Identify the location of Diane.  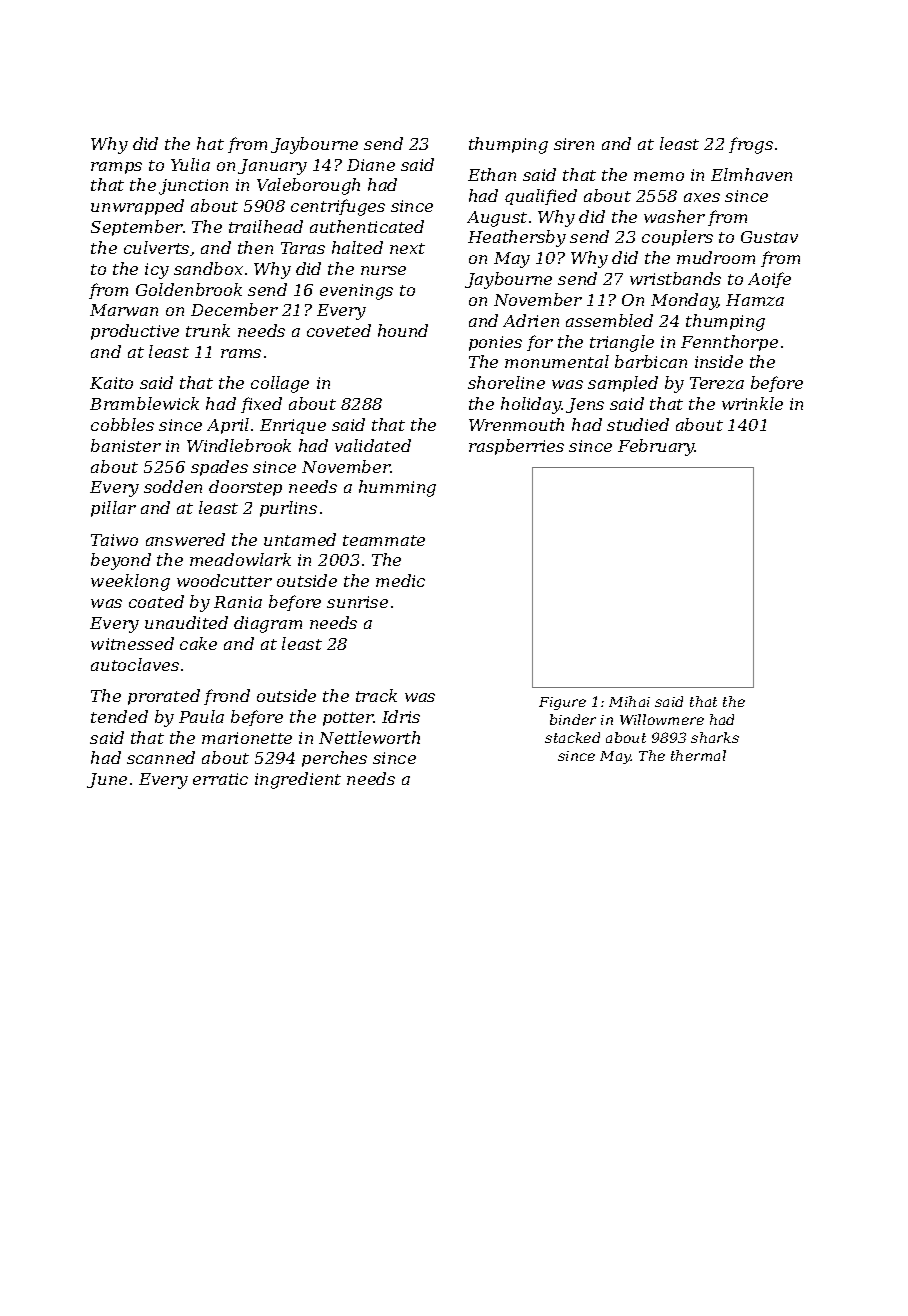
(371, 165).
